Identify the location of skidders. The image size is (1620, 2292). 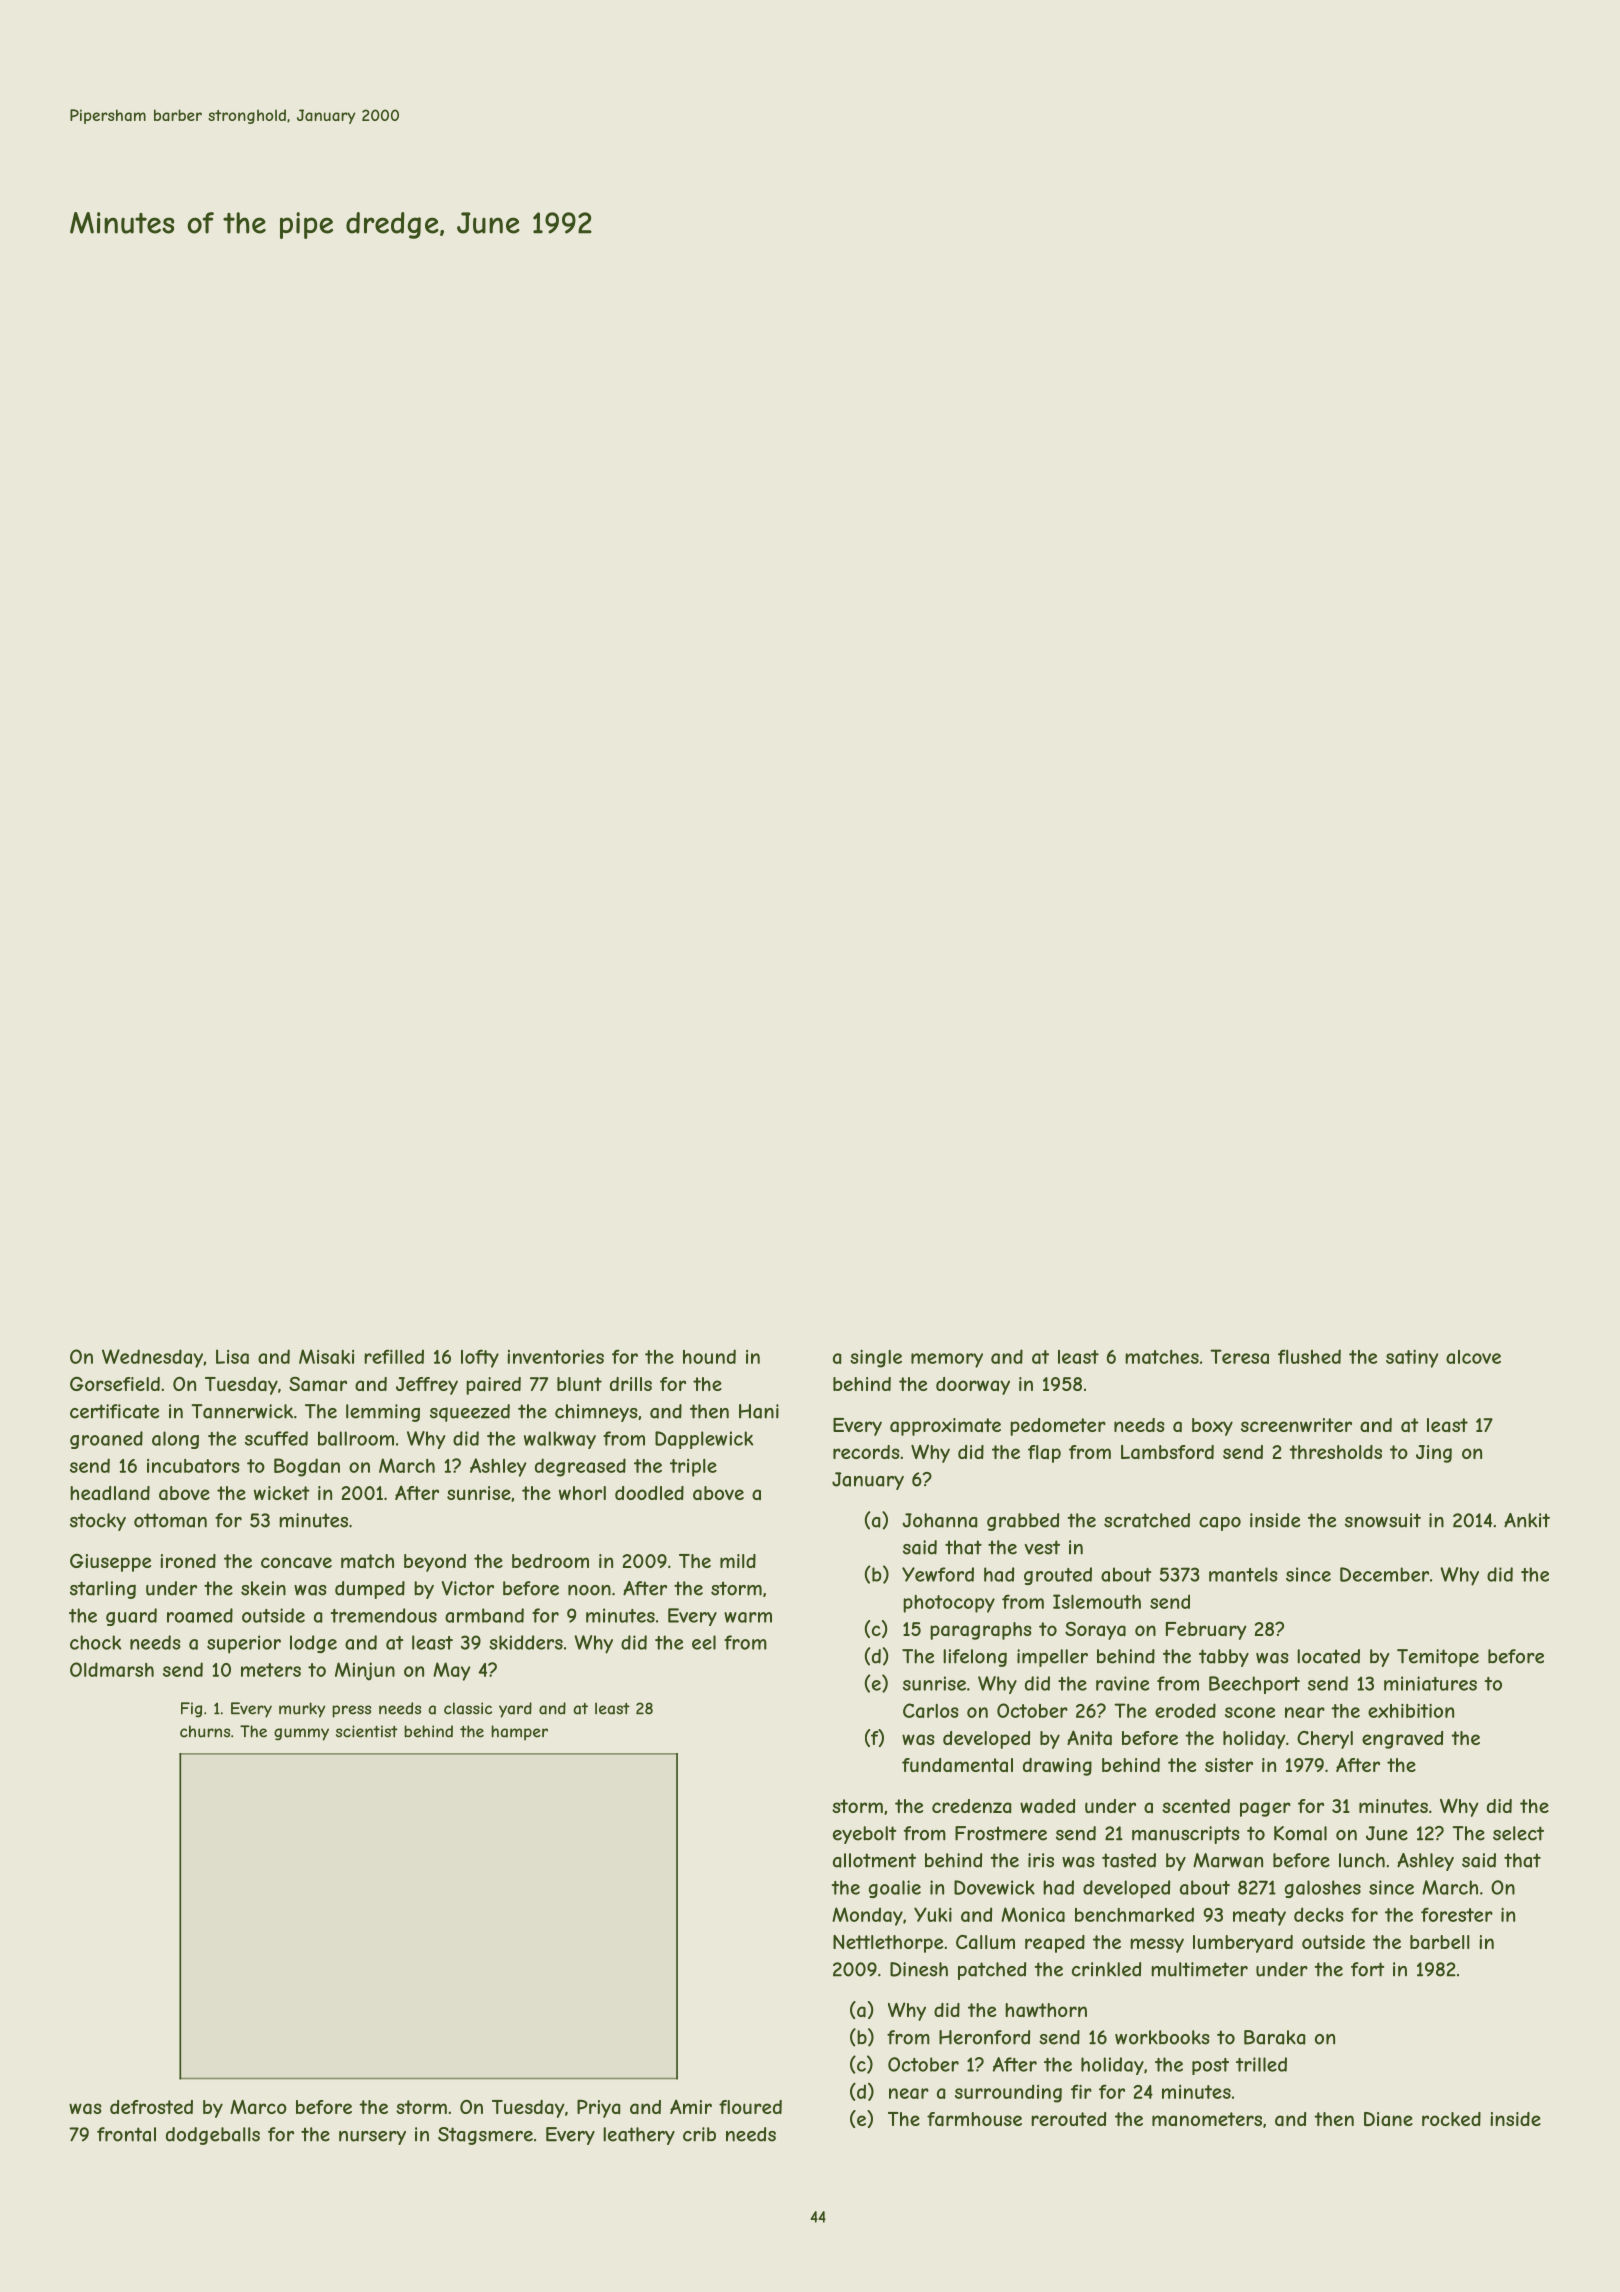
(526, 1642).
